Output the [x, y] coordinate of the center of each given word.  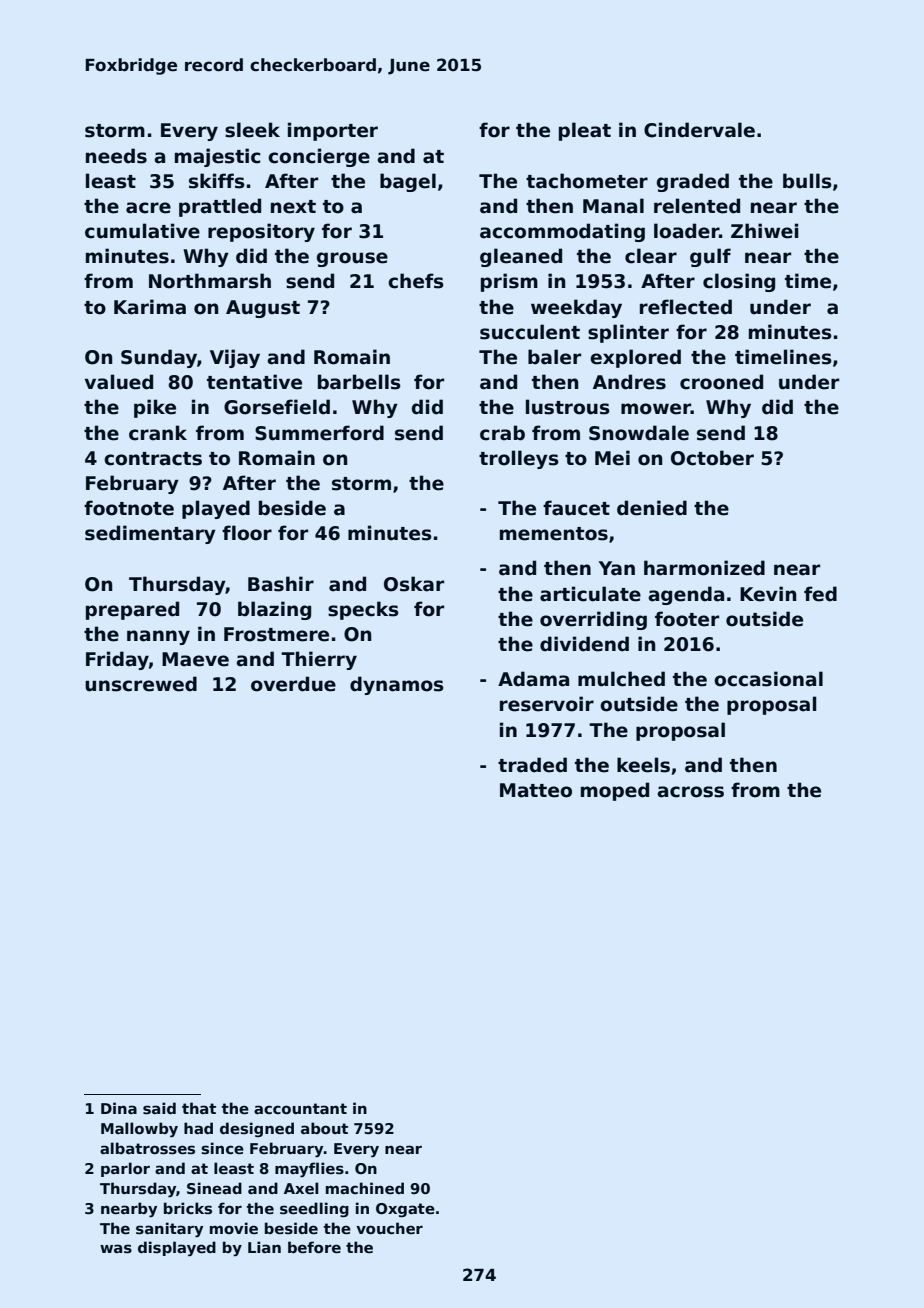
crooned [721, 382]
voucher [389, 1228]
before [314, 1247]
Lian [264, 1247]
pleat [585, 131]
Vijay [235, 358]
